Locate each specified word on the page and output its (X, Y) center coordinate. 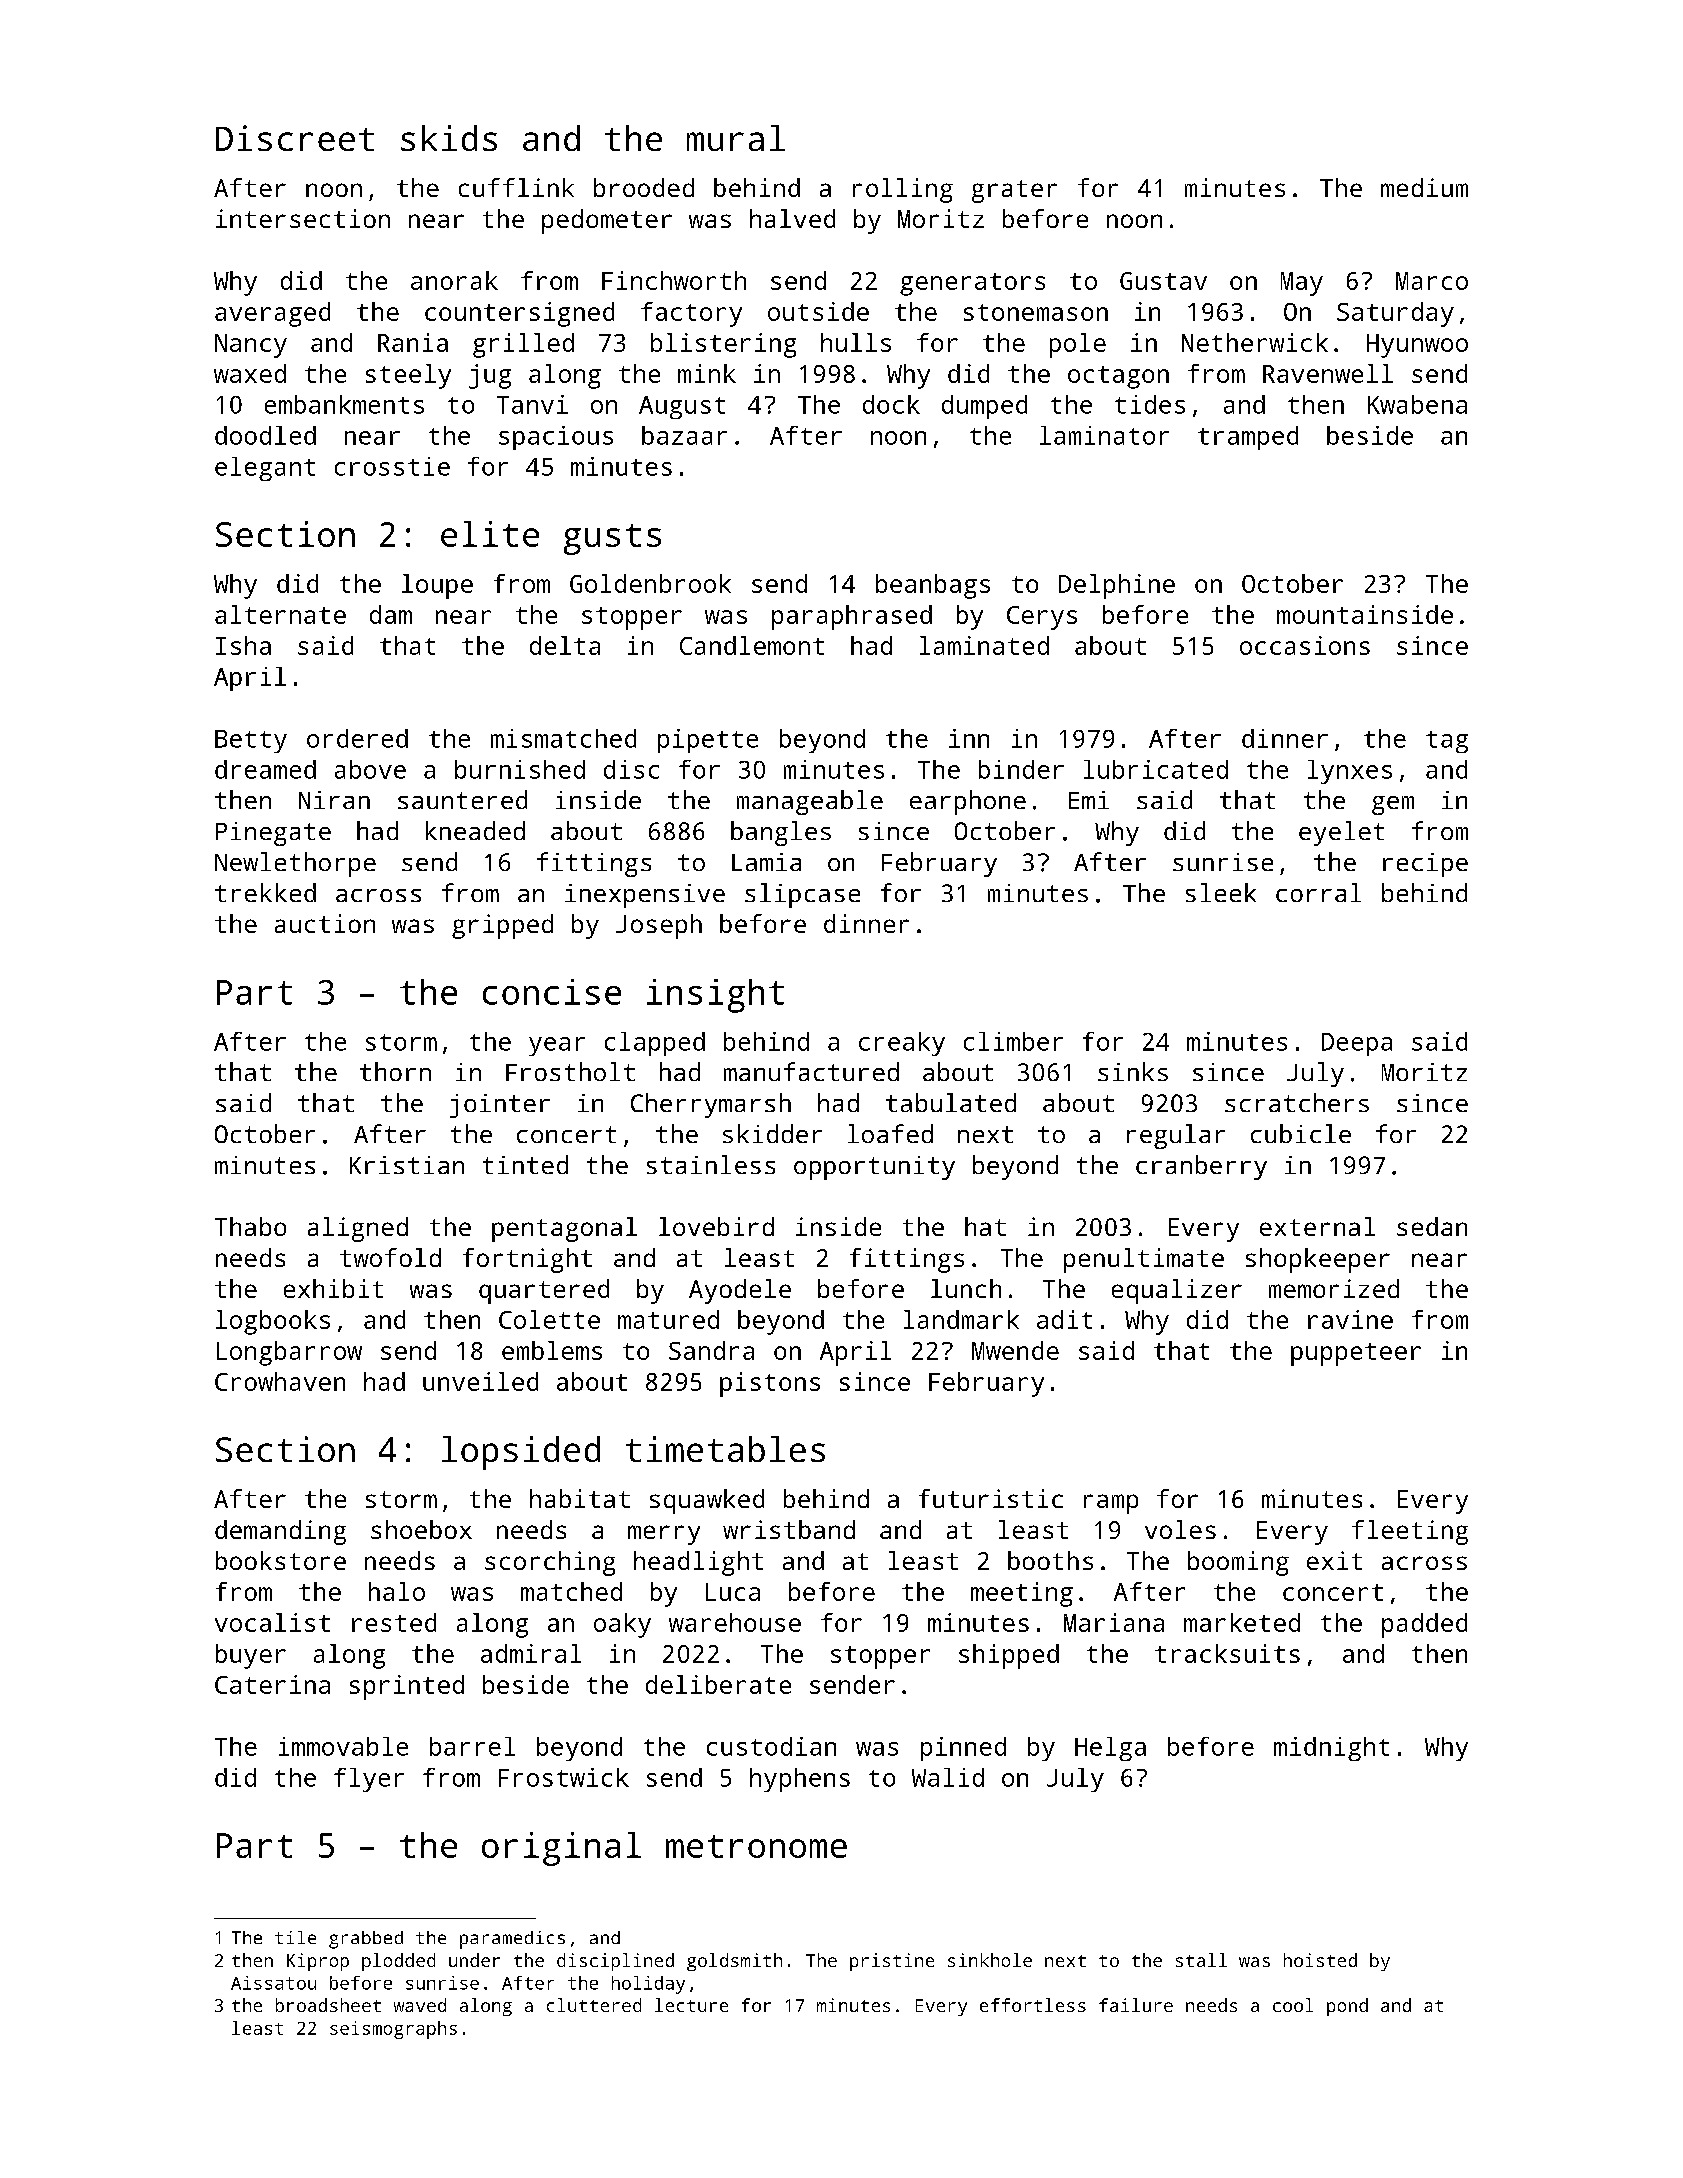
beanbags (933, 586)
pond (1347, 2007)
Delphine (1117, 586)
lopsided (521, 1453)
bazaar (684, 435)
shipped (1009, 1656)
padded (1424, 1625)
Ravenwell (1328, 373)
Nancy (251, 346)
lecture (691, 2005)
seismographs (393, 2030)
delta (565, 645)
